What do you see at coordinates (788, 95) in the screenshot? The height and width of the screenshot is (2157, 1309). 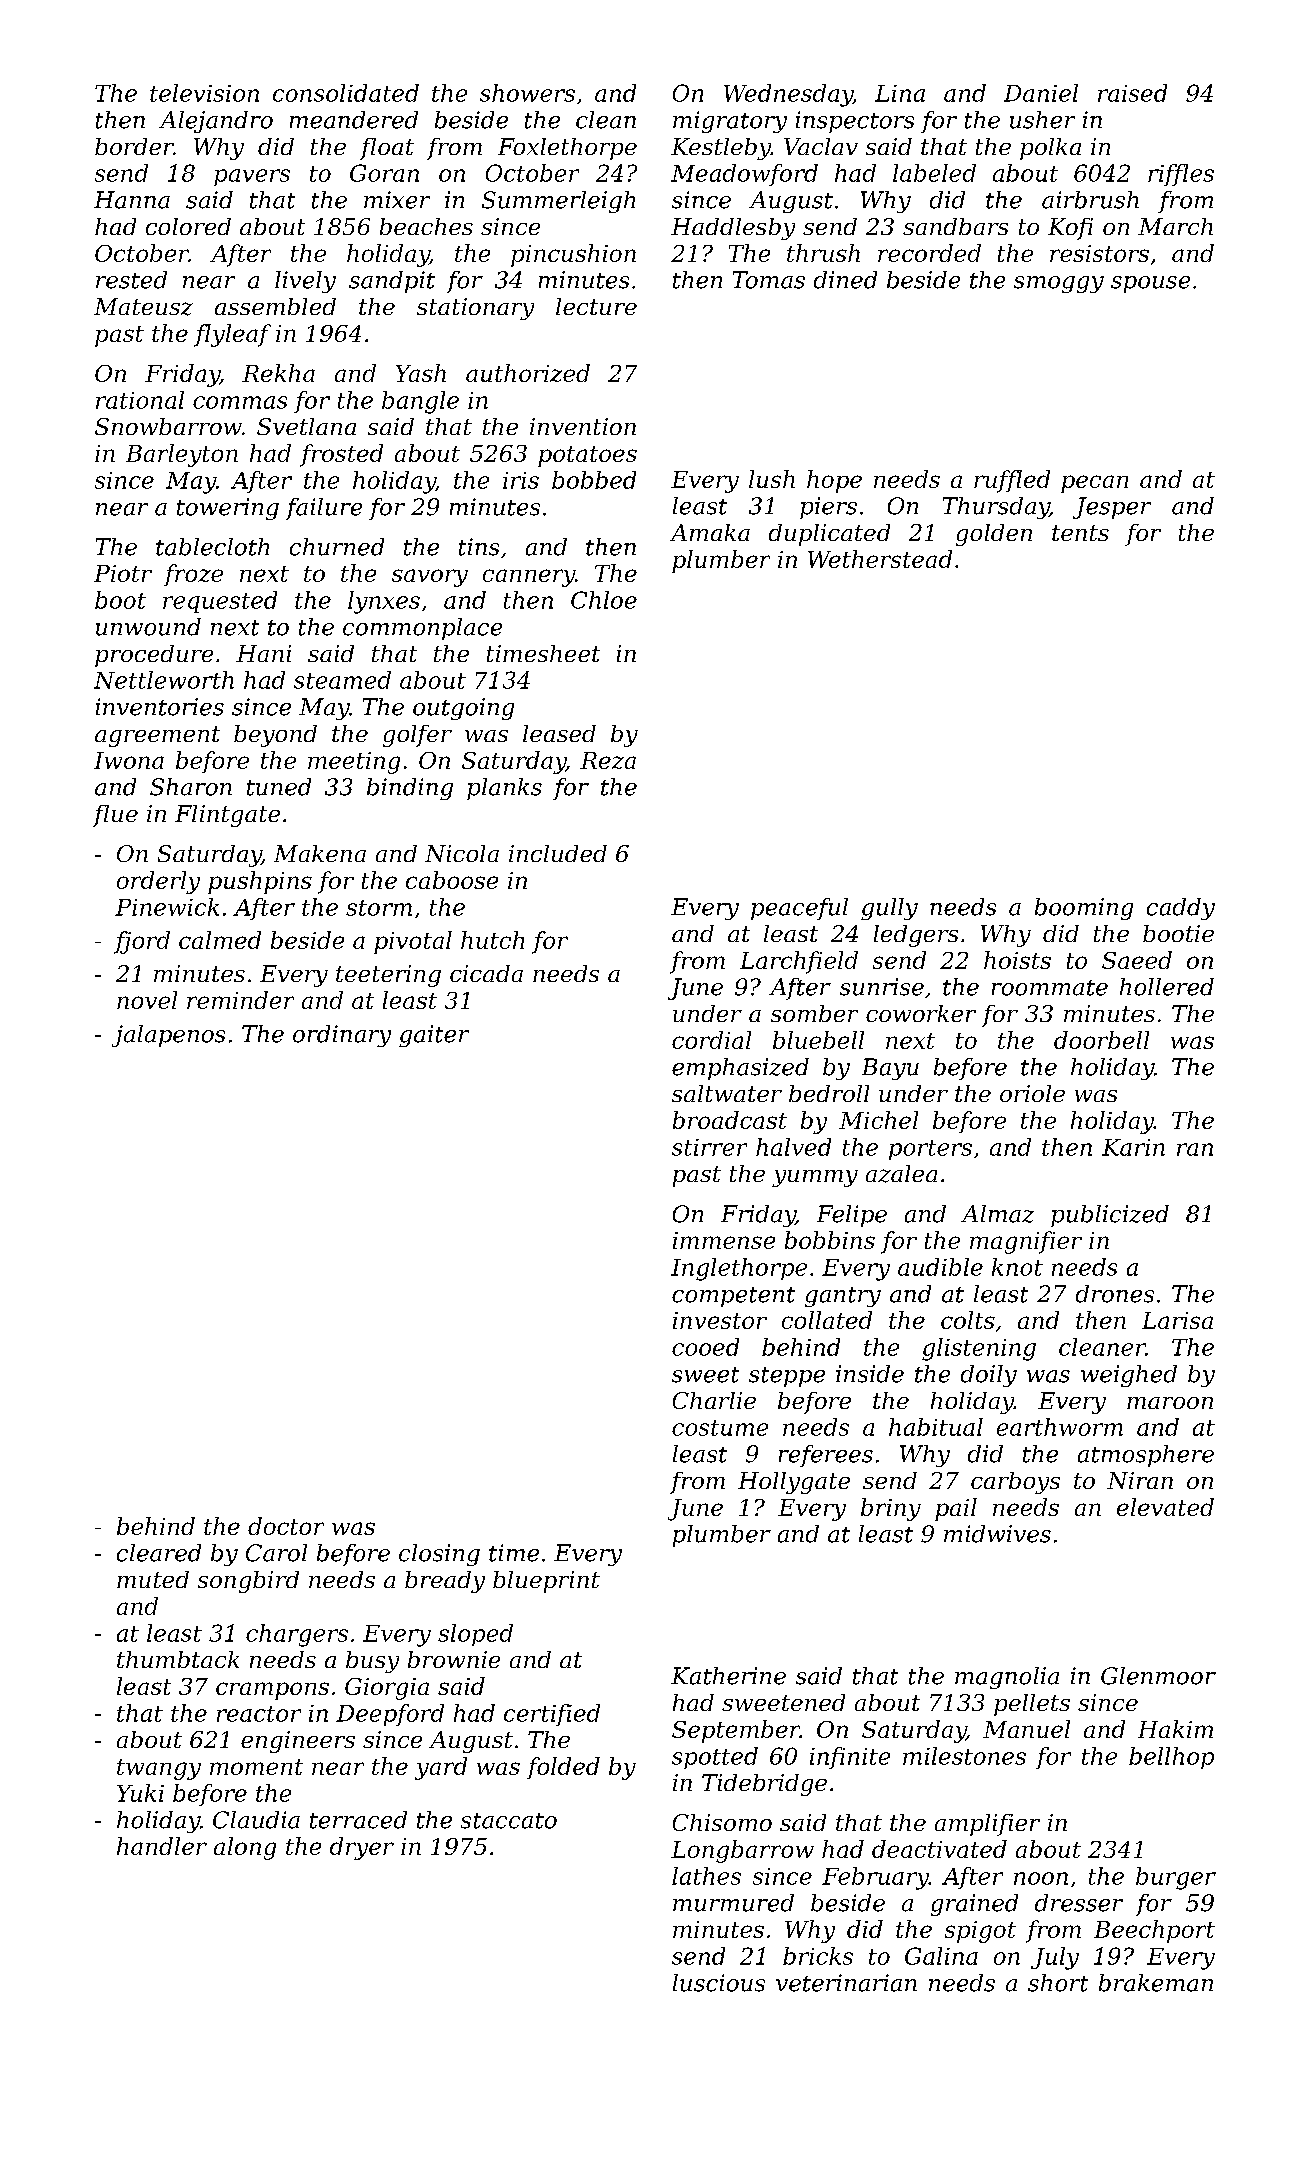 I see `Wednesday` at bounding box center [788, 95].
